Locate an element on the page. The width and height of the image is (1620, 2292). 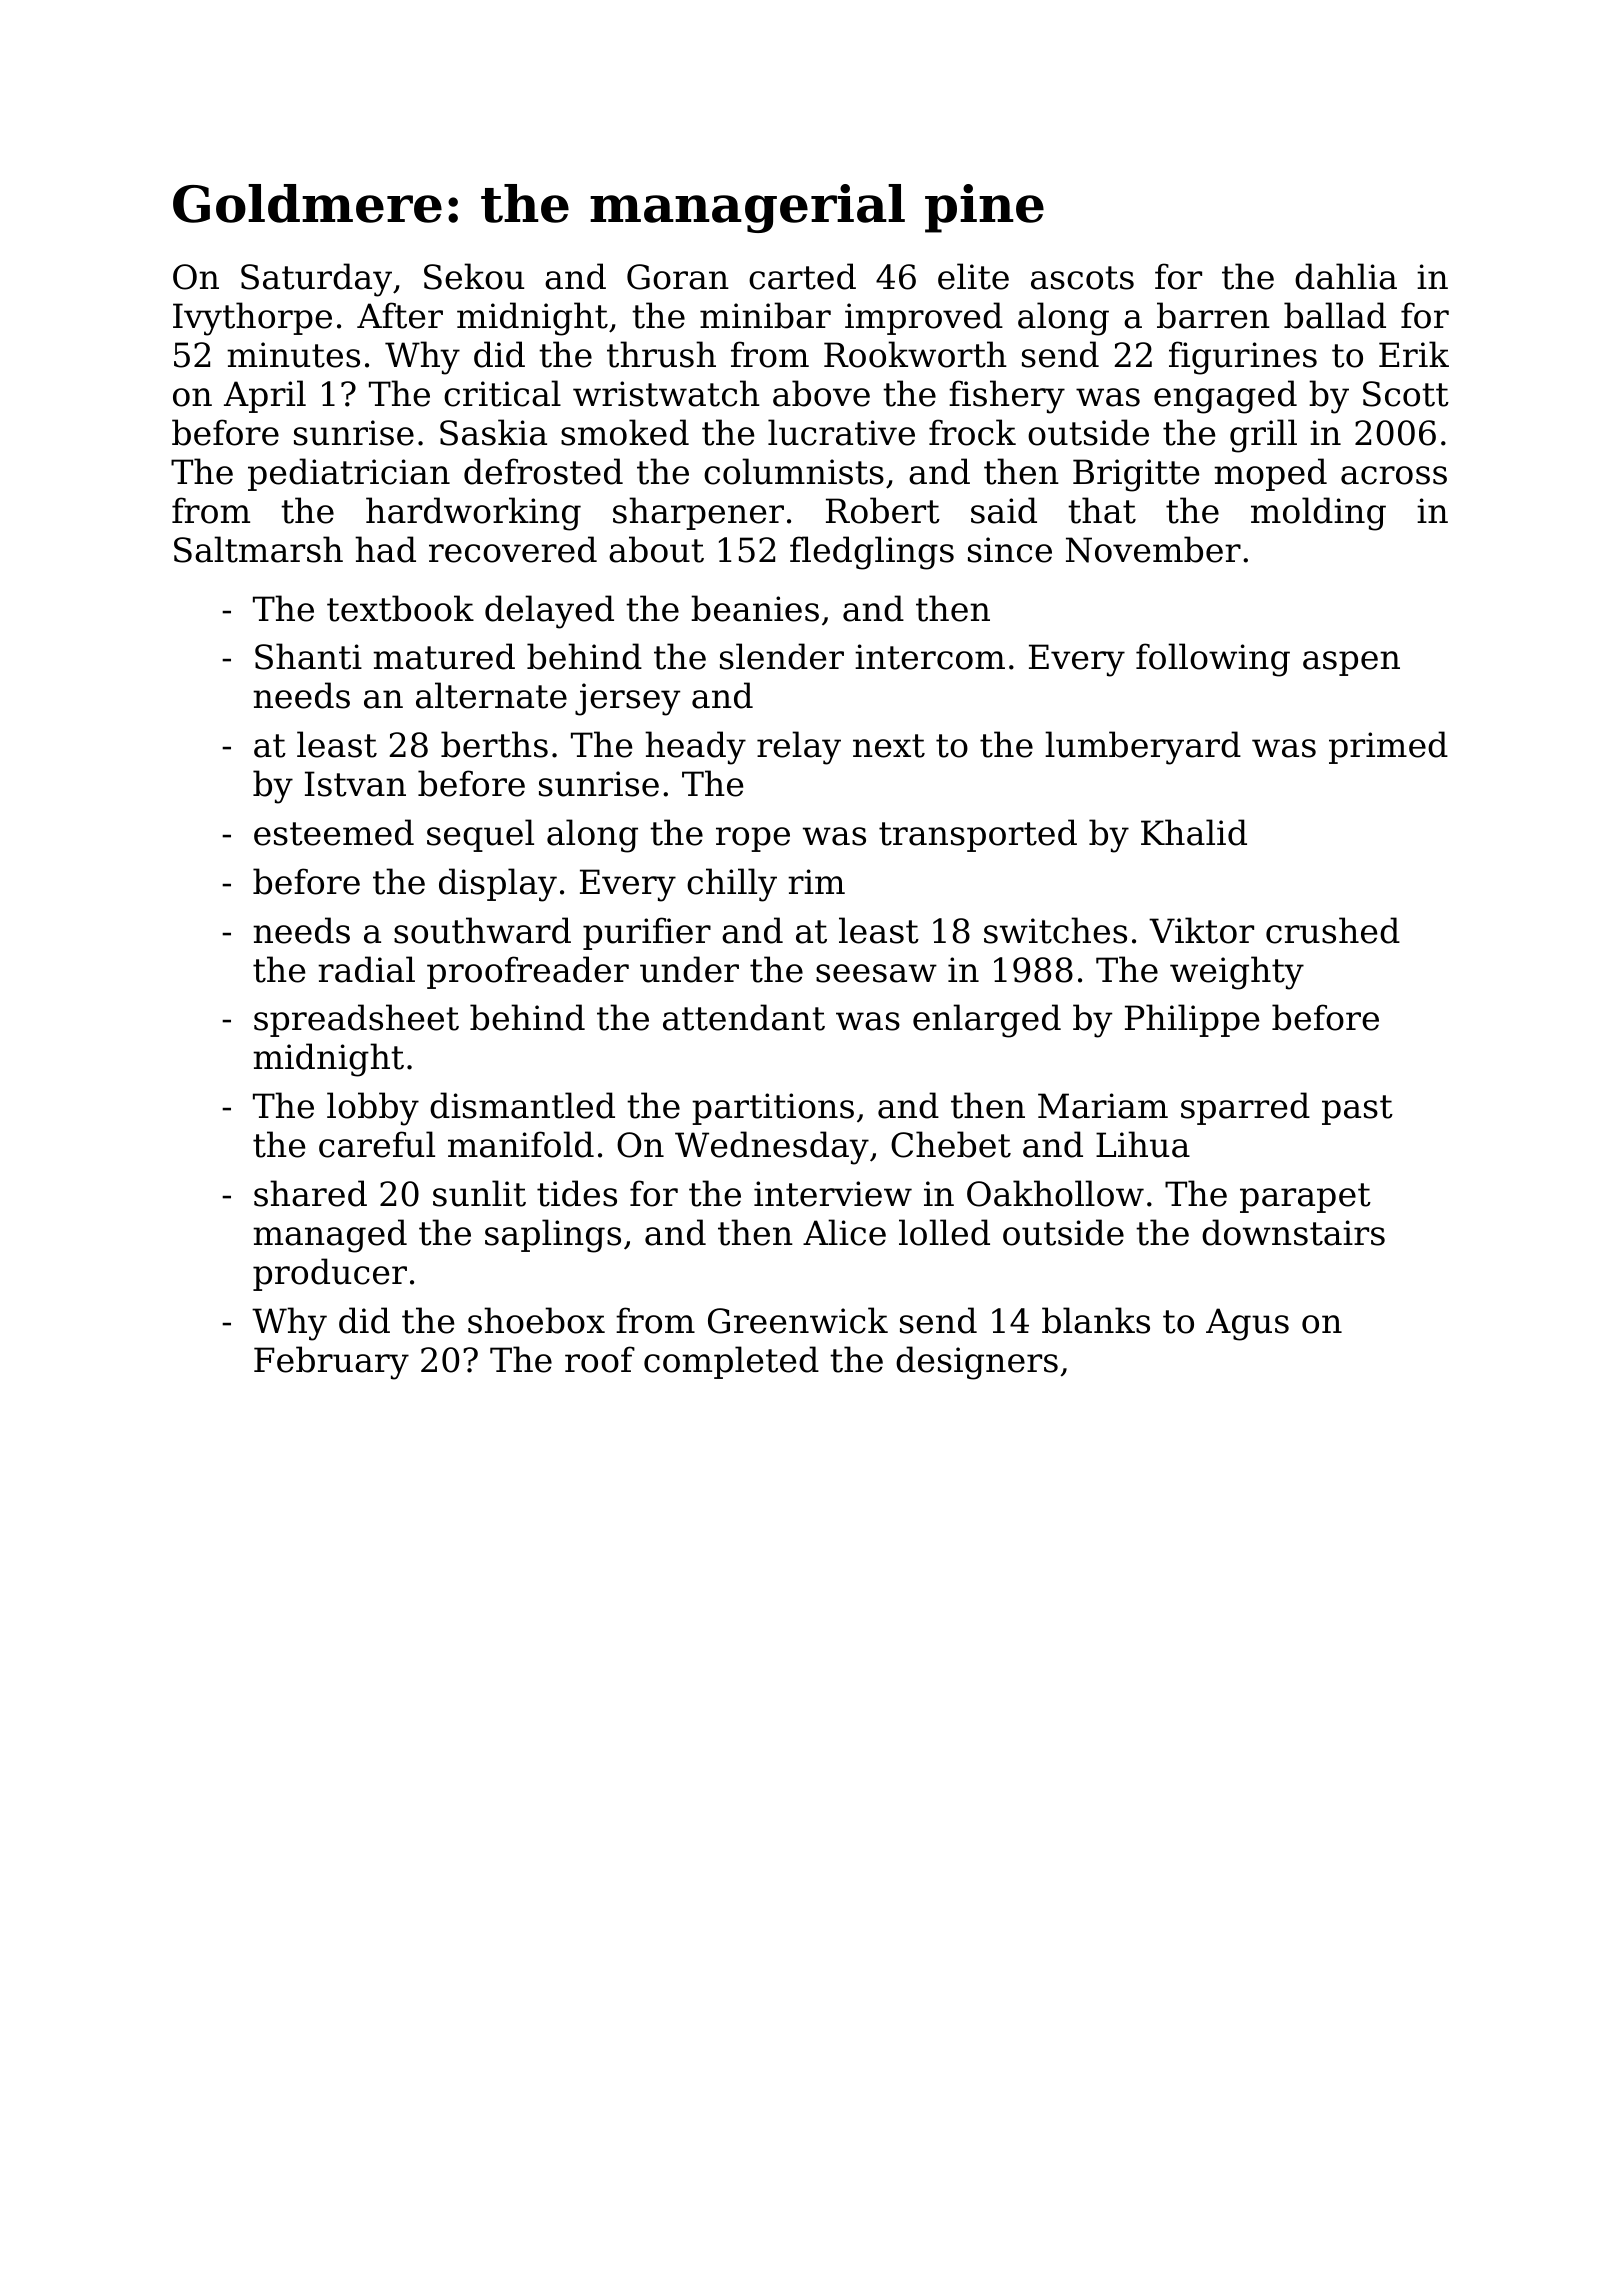
Saturday is located at coordinates (316, 280).
